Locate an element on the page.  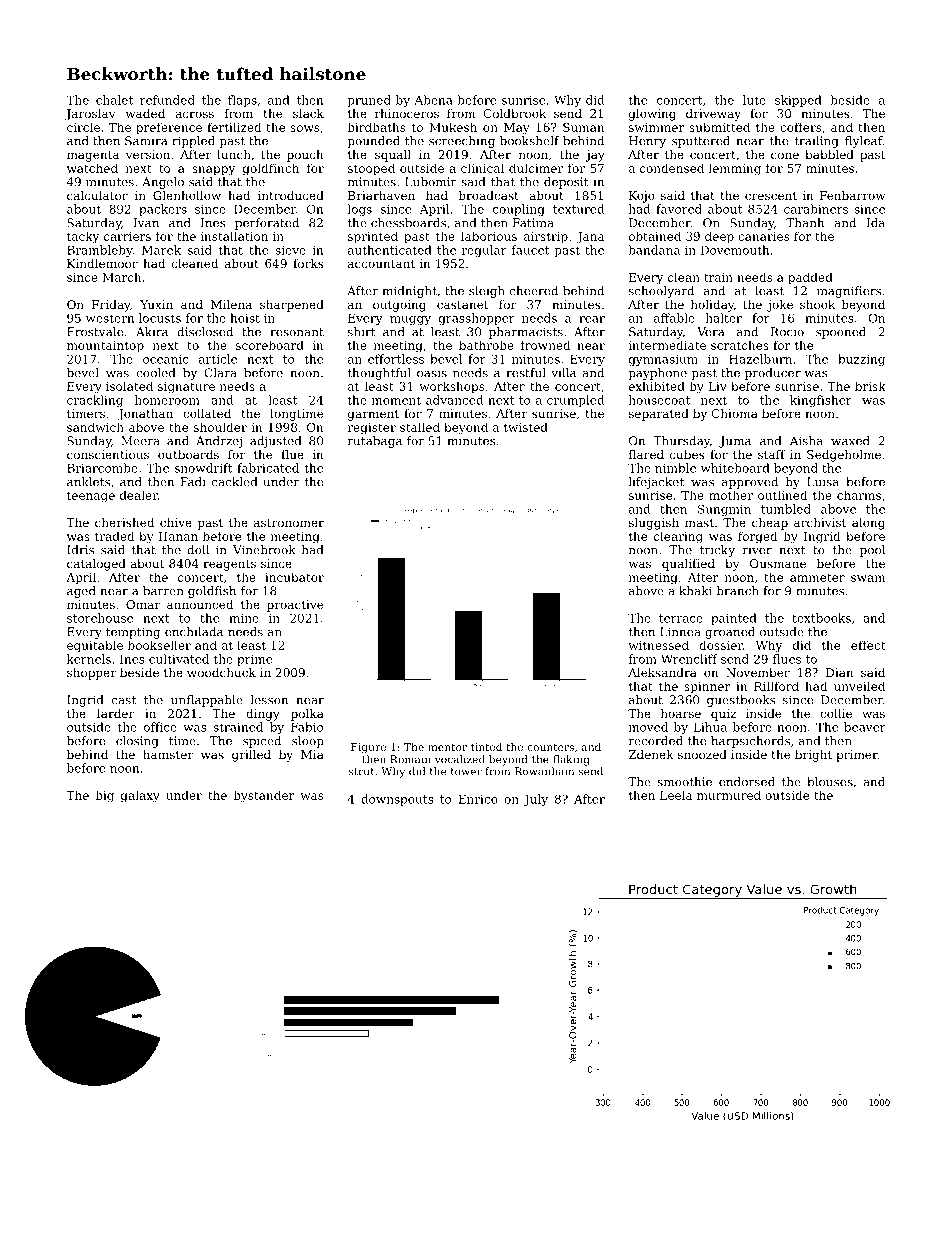
crumpled is located at coordinates (575, 401).
